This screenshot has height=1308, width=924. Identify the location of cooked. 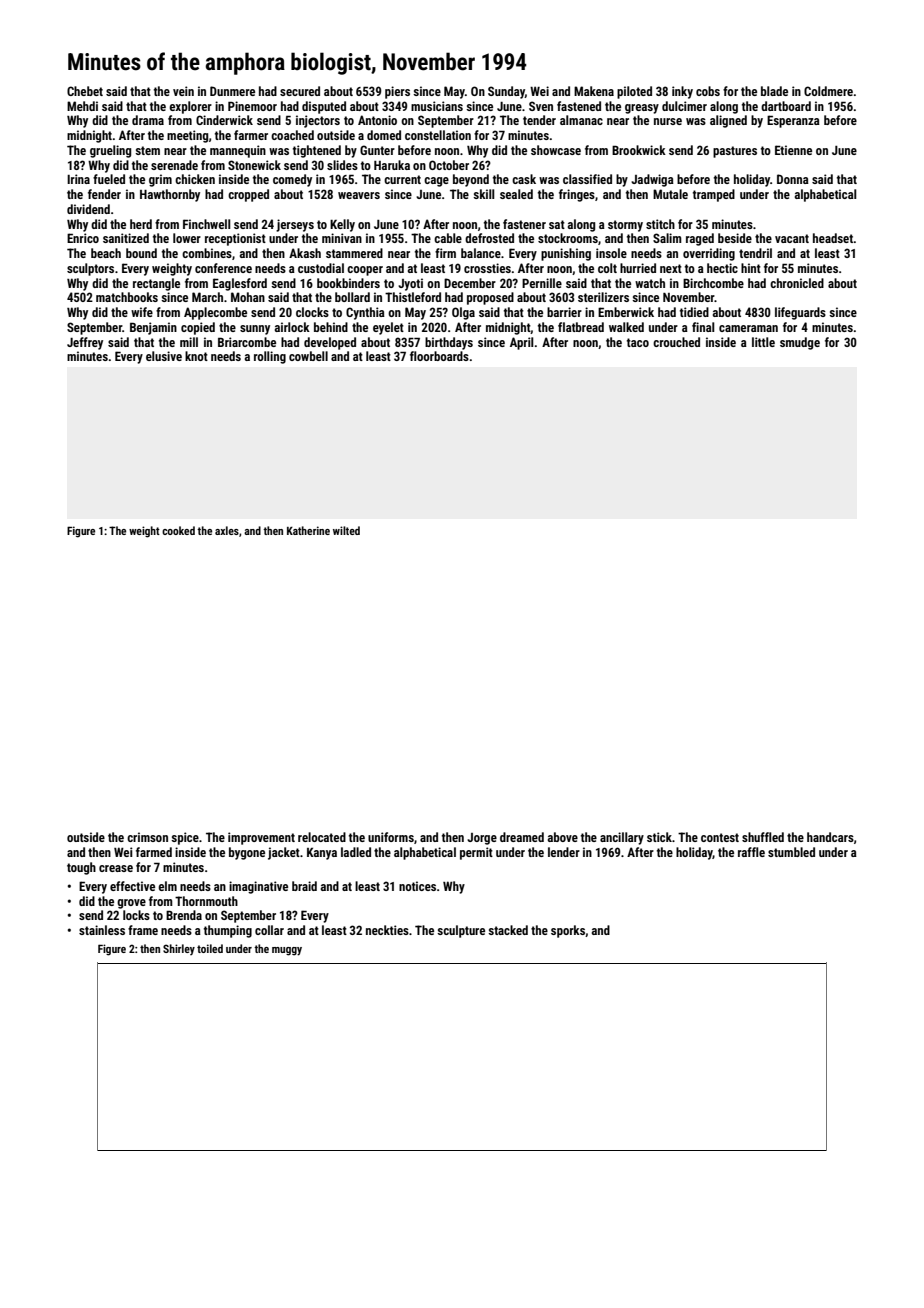
(178, 530).
